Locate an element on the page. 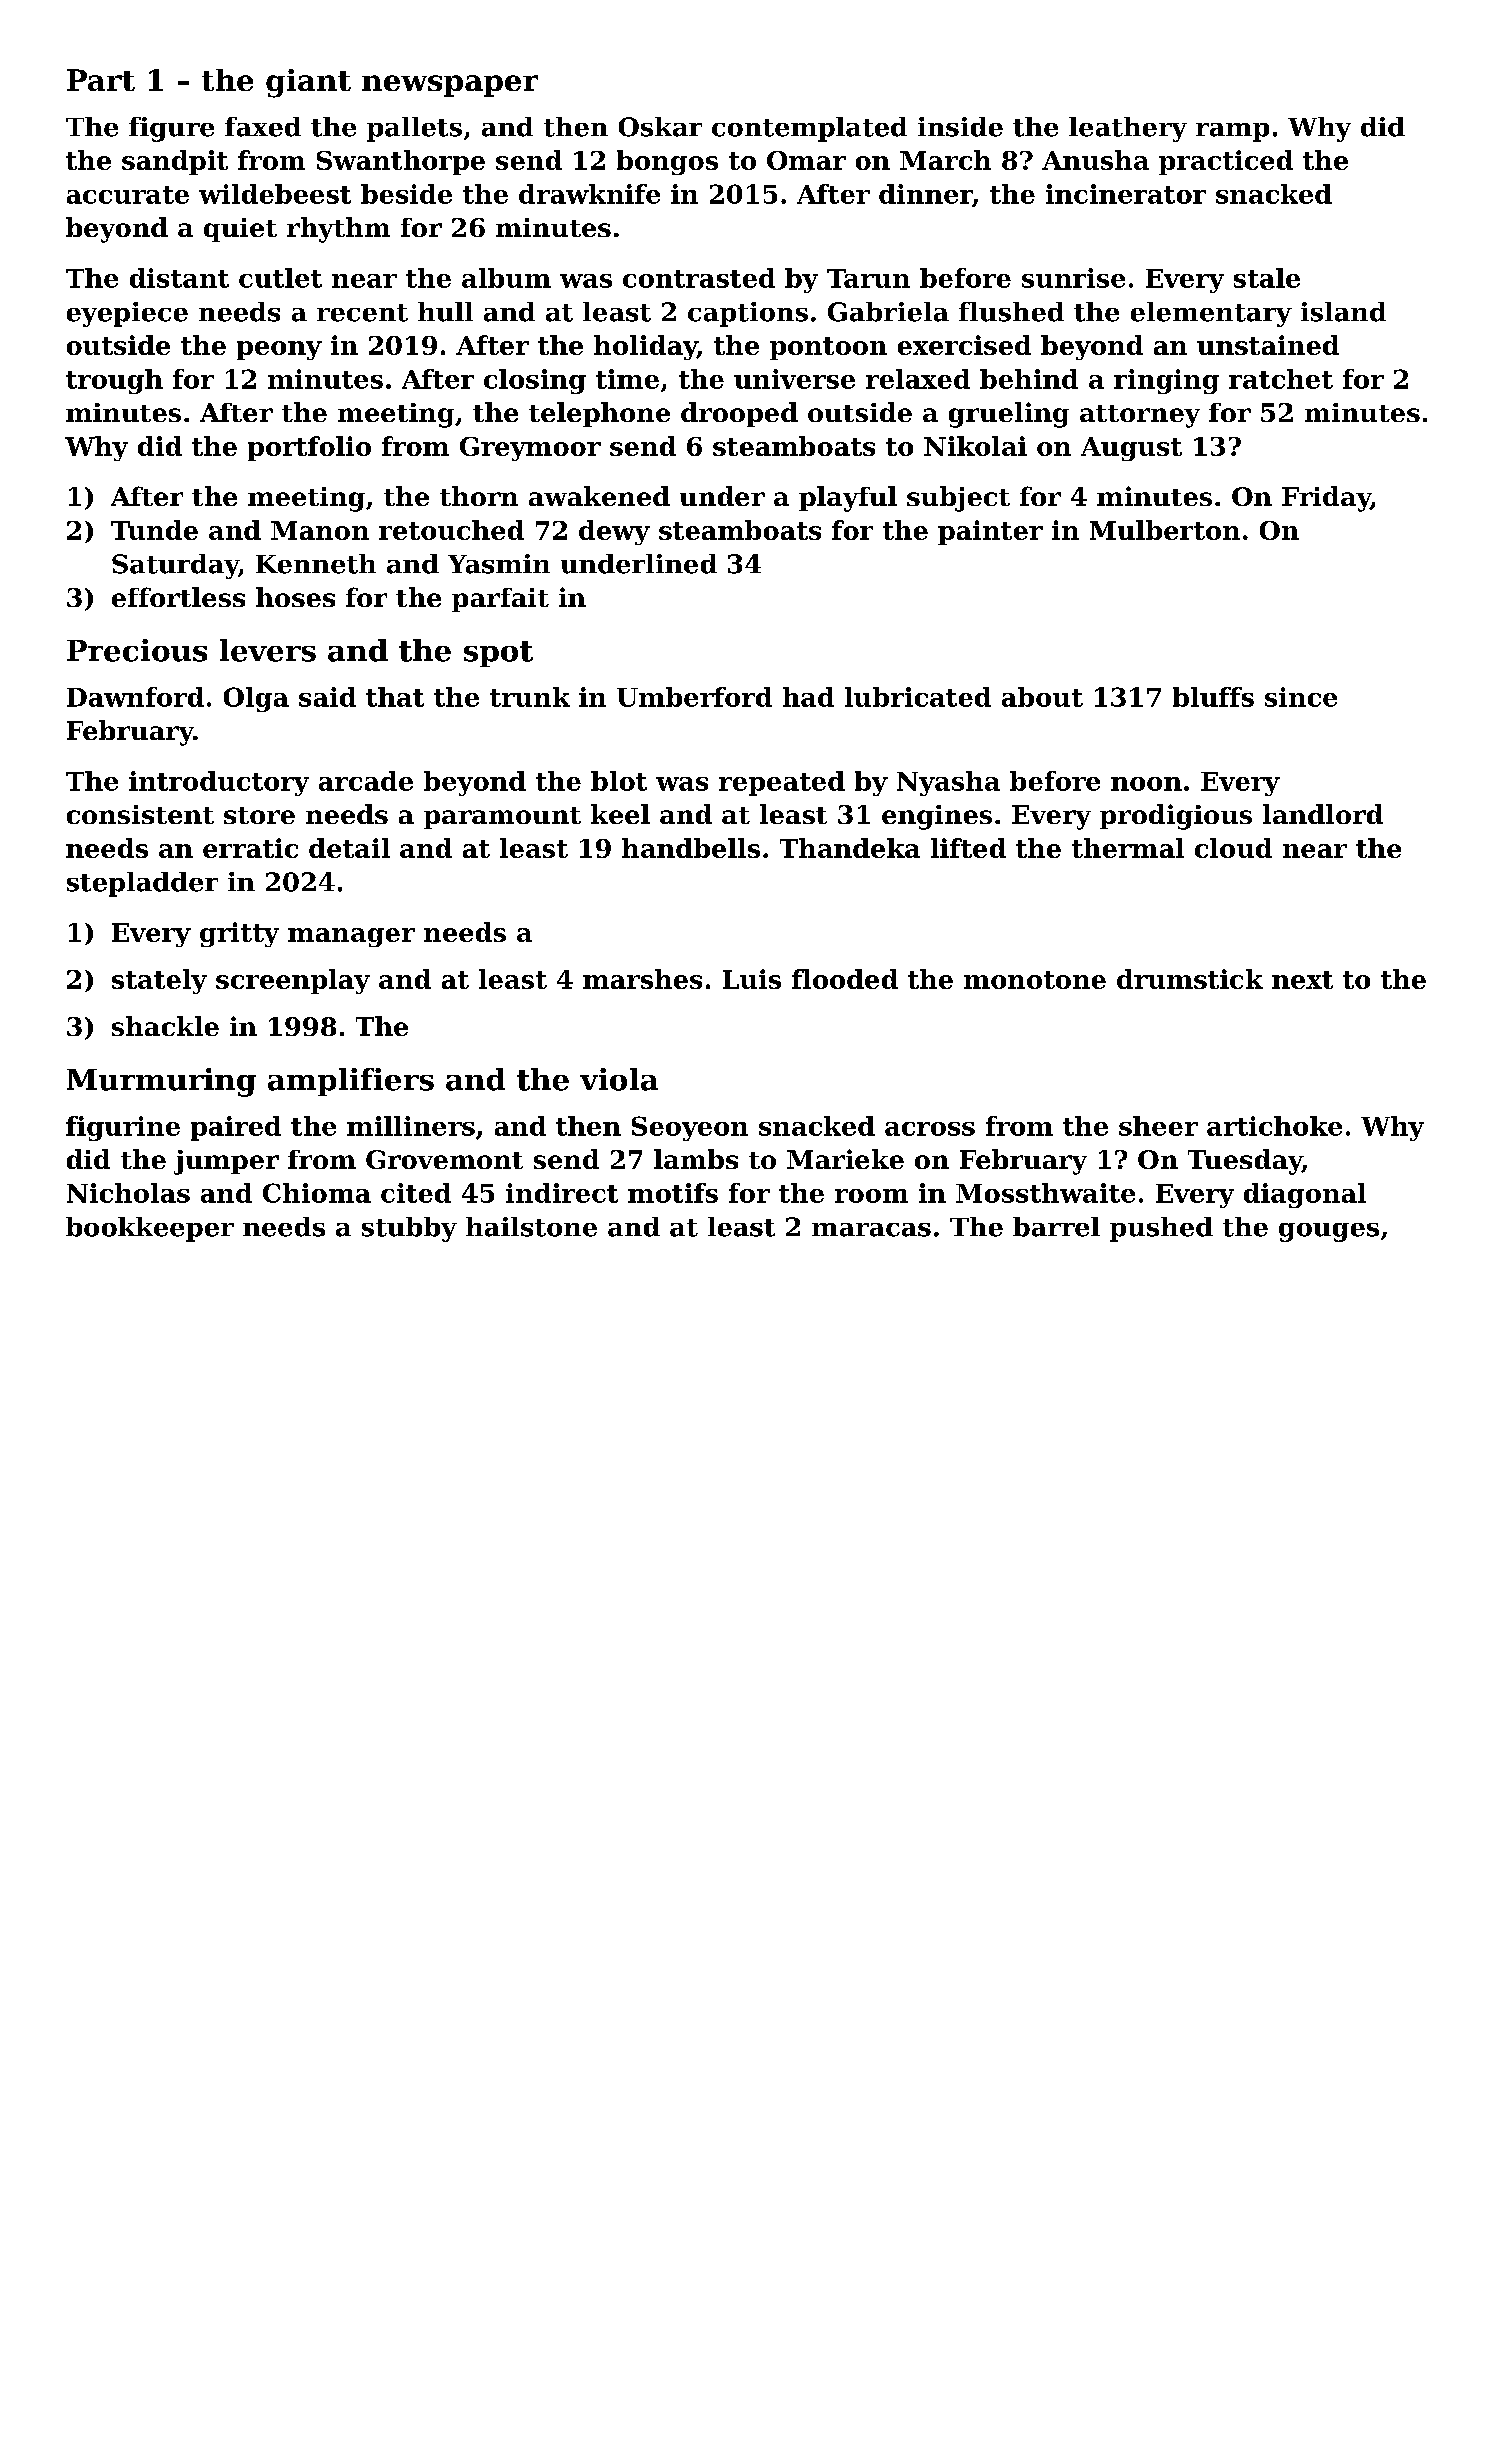  Friday is located at coordinates (1326, 499).
